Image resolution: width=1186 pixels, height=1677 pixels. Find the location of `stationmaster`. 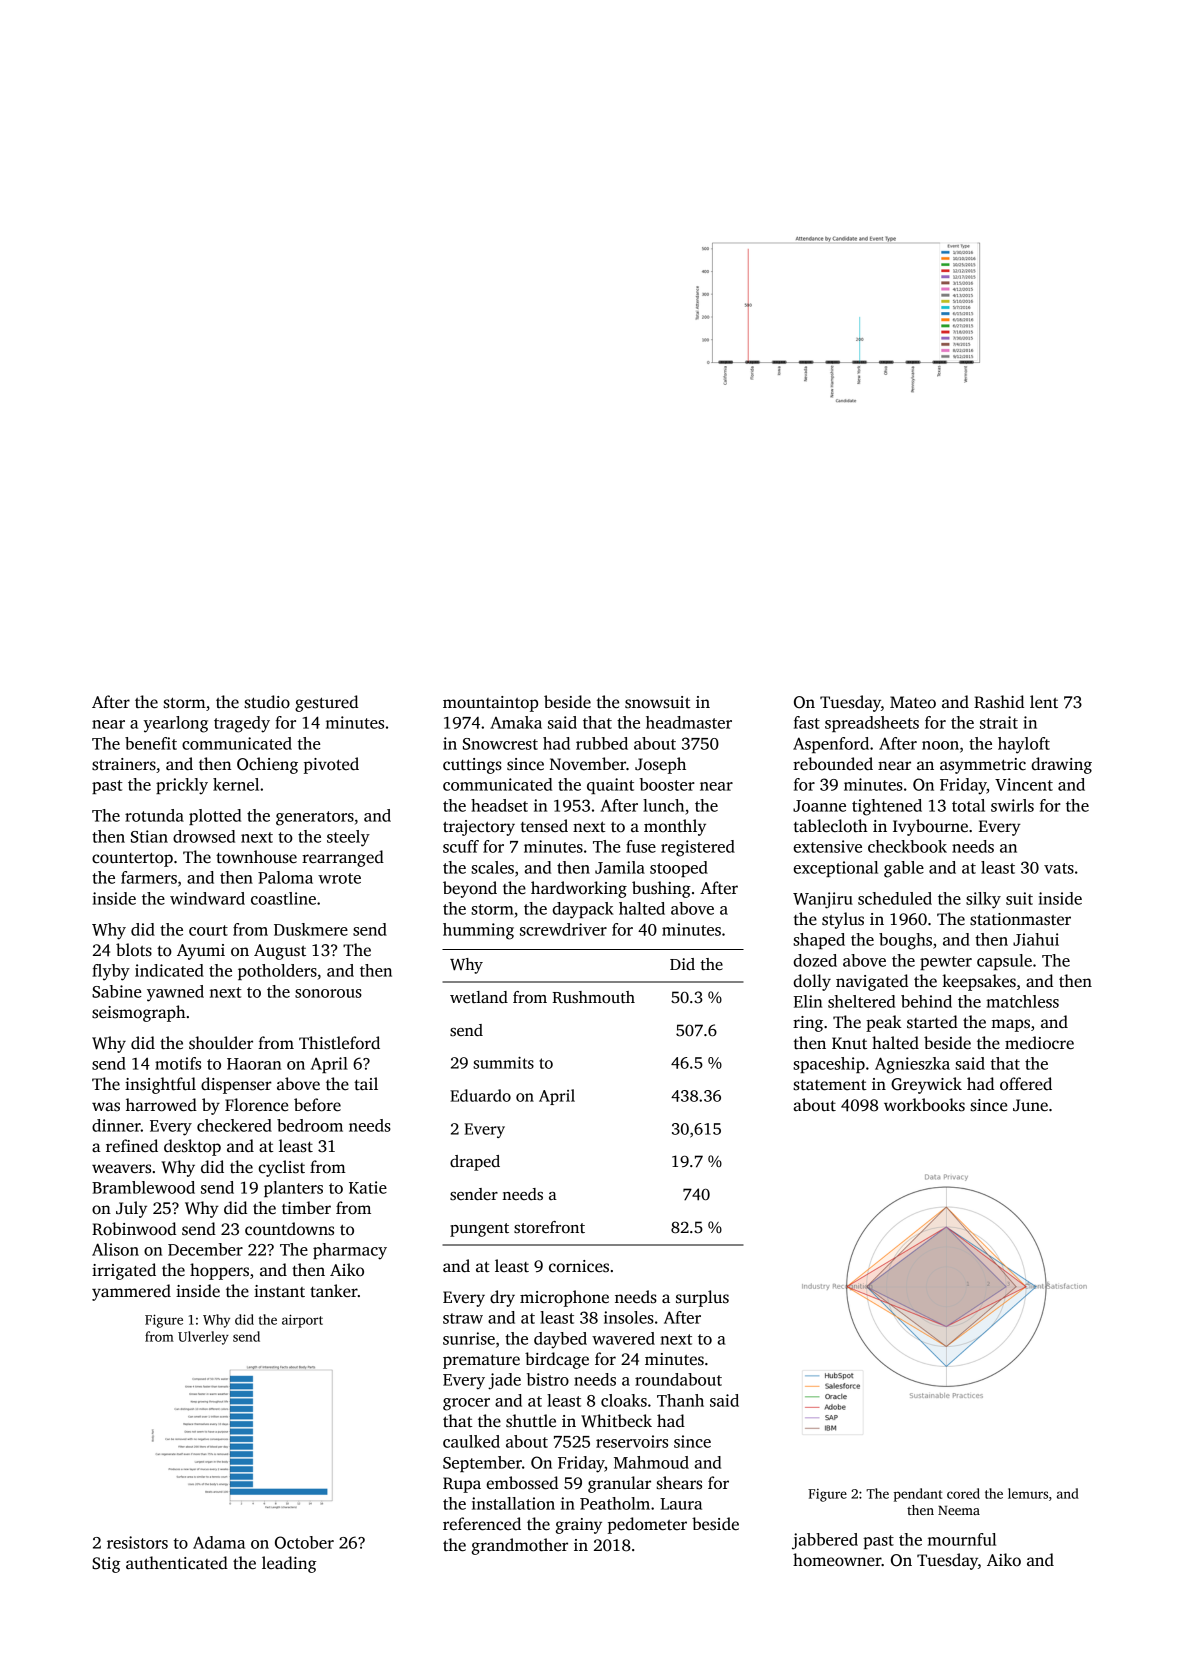

stationmaster is located at coordinates (1020, 919).
